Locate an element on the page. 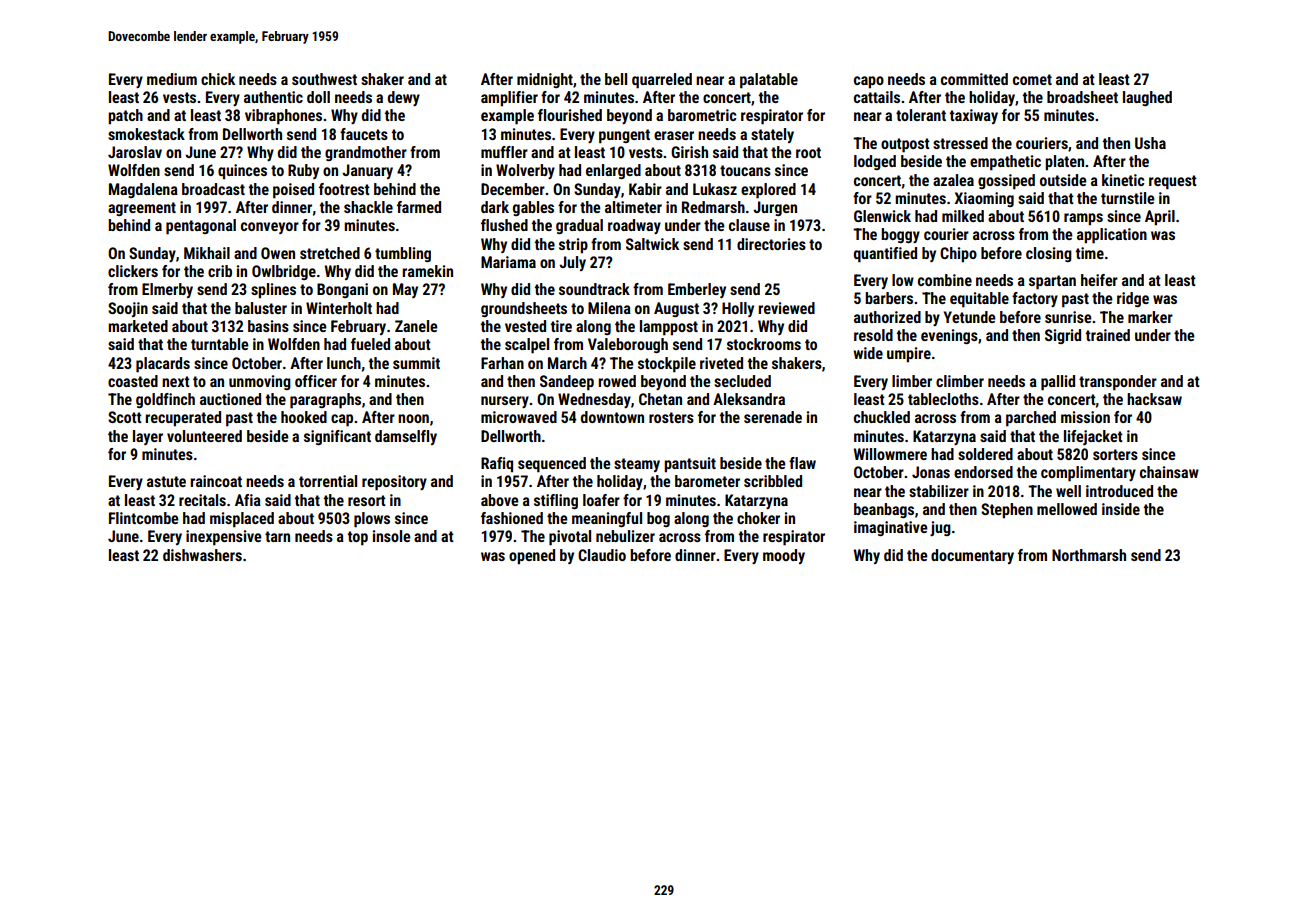 This image has height=924, width=1308. committed is located at coordinates (974, 79).
